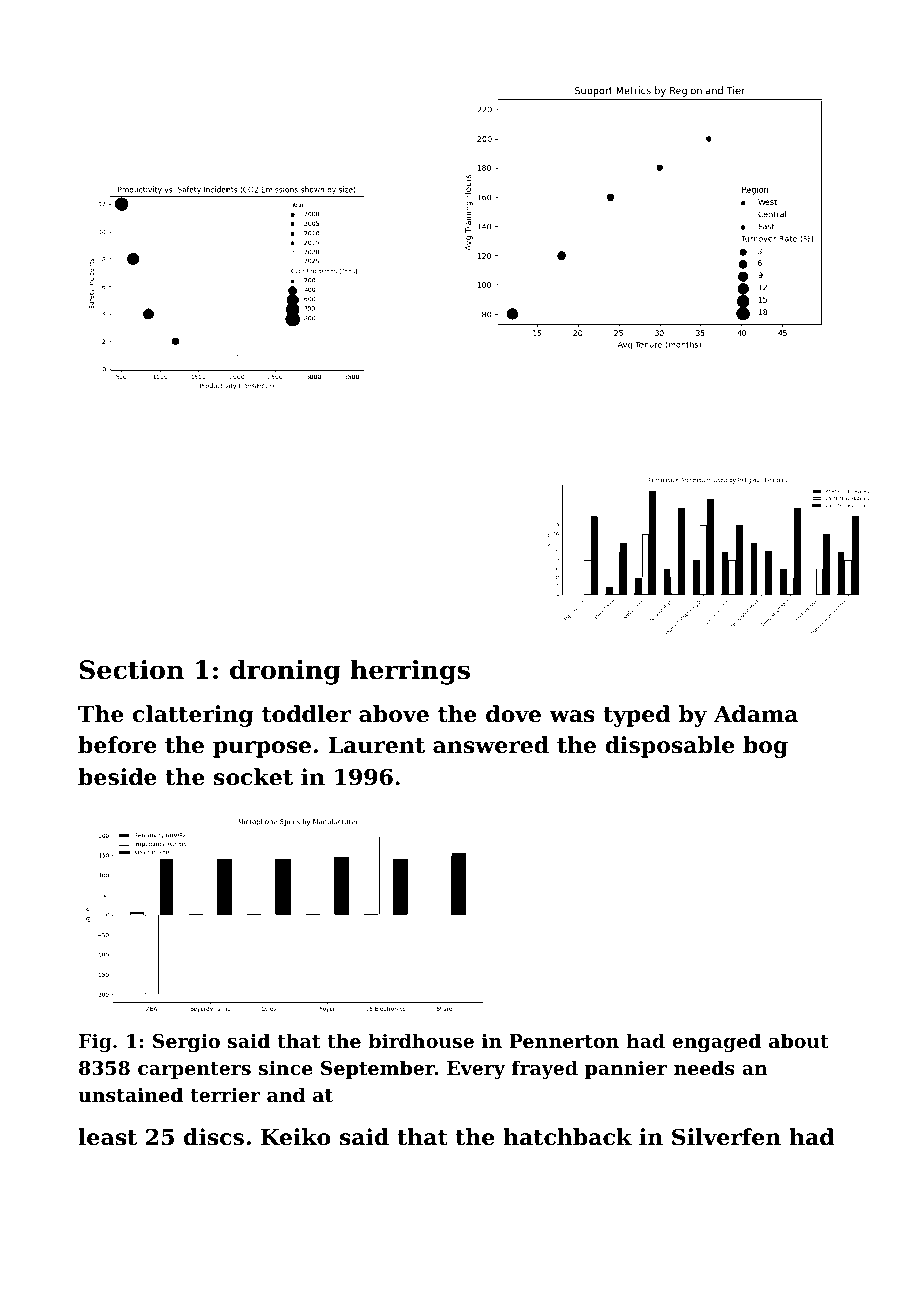 Image resolution: width=924 pixels, height=1311 pixels. What do you see at coordinates (716, 1042) in the screenshot?
I see `engaged` at bounding box center [716, 1042].
